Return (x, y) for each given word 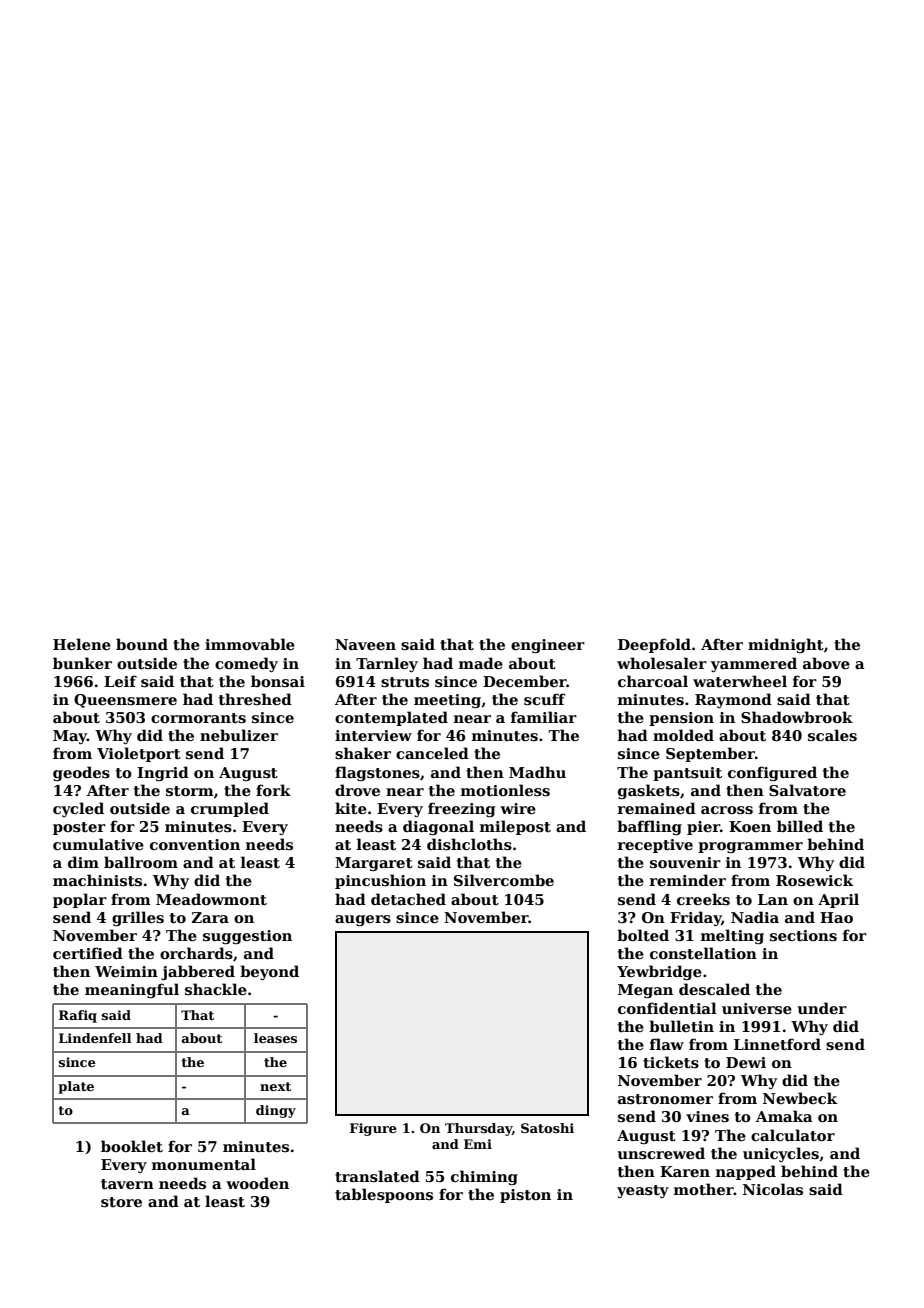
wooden (257, 1183)
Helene (82, 644)
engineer (548, 646)
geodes (81, 773)
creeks (703, 899)
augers (363, 920)
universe (757, 1008)
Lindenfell (95, 1038)
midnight (786, 645)
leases (275, 1038)
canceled (432, 753)
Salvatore (807, 790)
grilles (138, 918)
